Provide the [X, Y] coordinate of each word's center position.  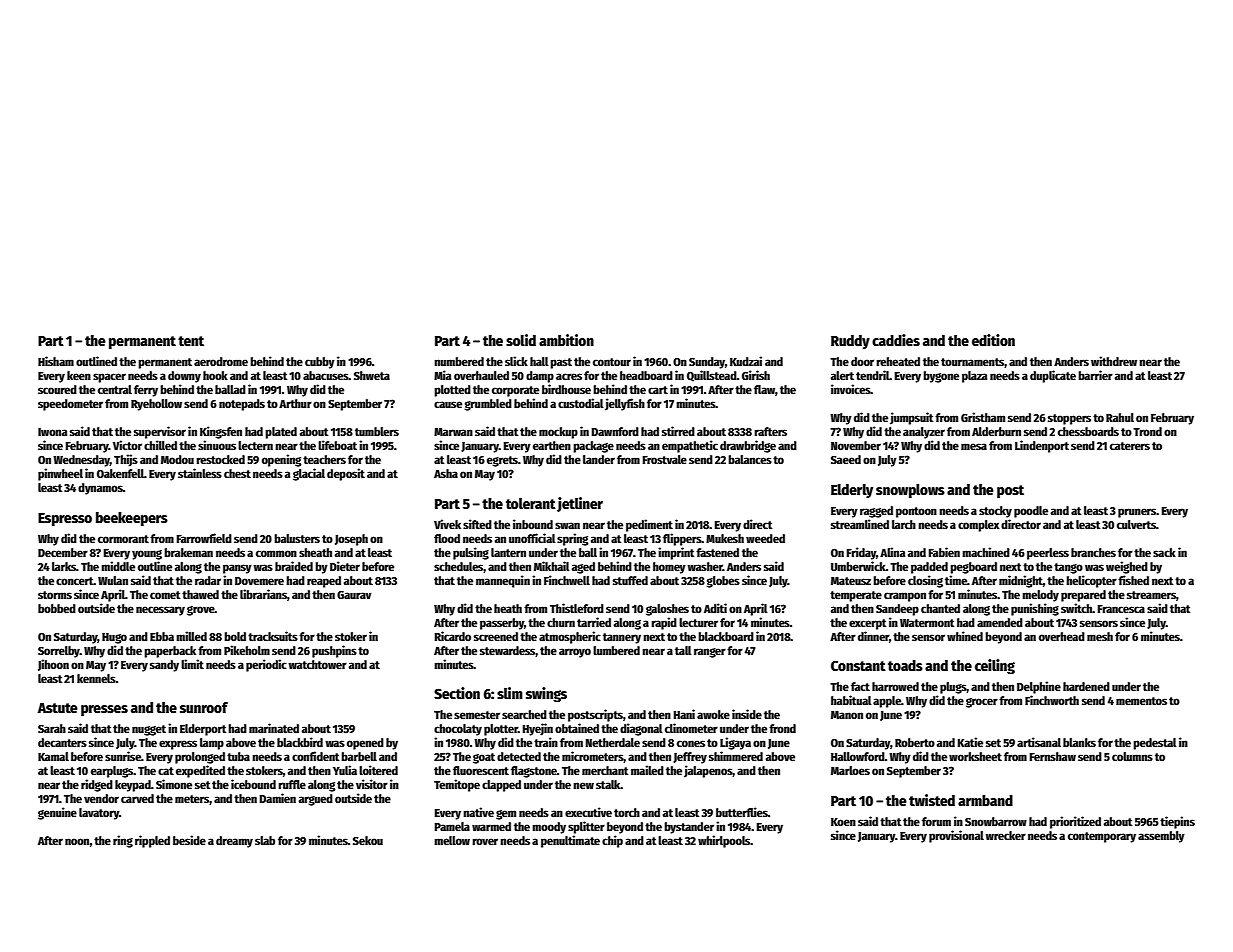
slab [265, 840]
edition [993, 340]
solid [521, 340]
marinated [274, 728]
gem [506, 815]
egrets [502, 461]
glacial [309, 474]
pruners [1137, 513]
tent [191, 341]
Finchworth [1052, 700]
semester [477, 715]
